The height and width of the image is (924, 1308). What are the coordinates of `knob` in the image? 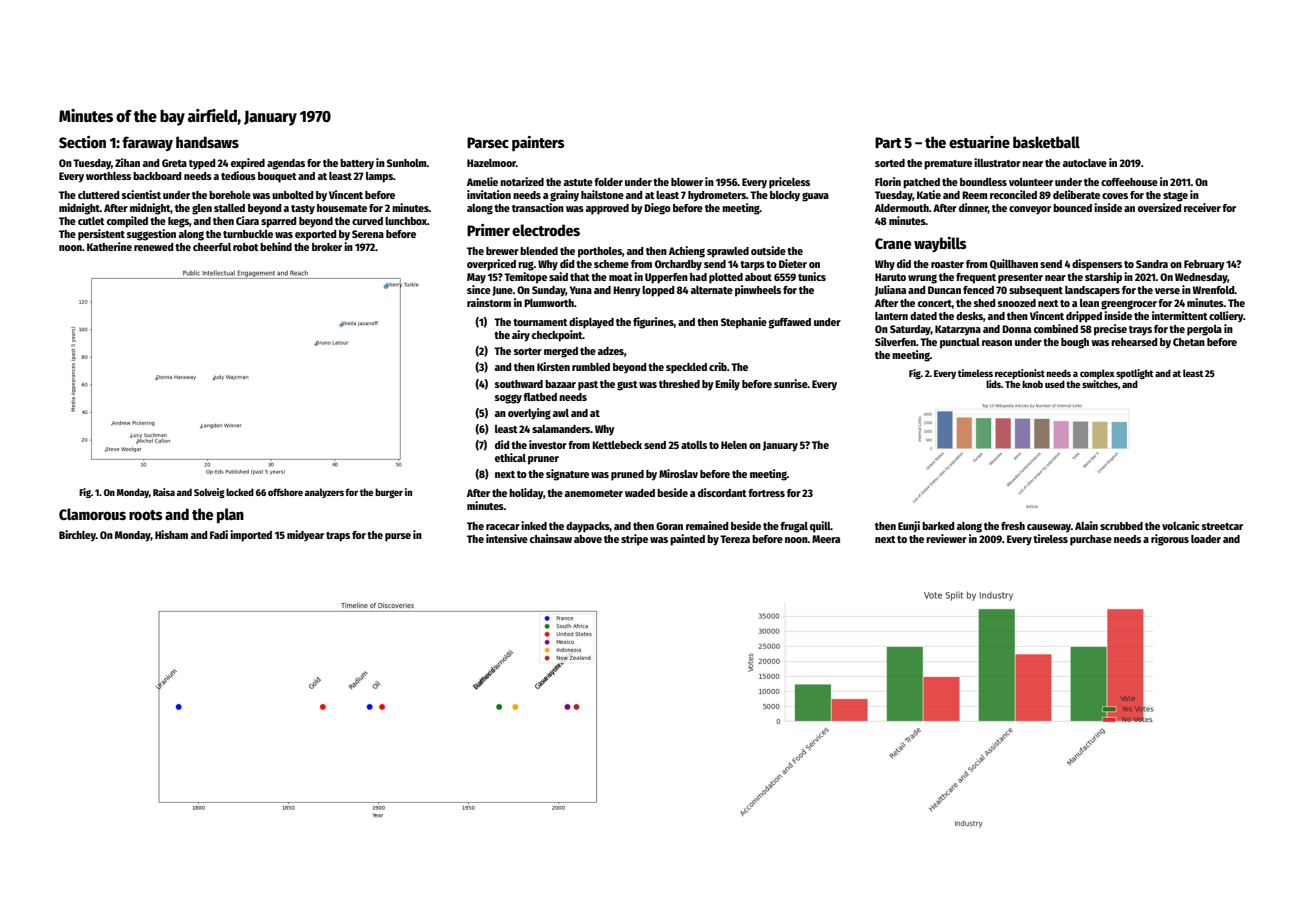 It's located at (1032, 384).
